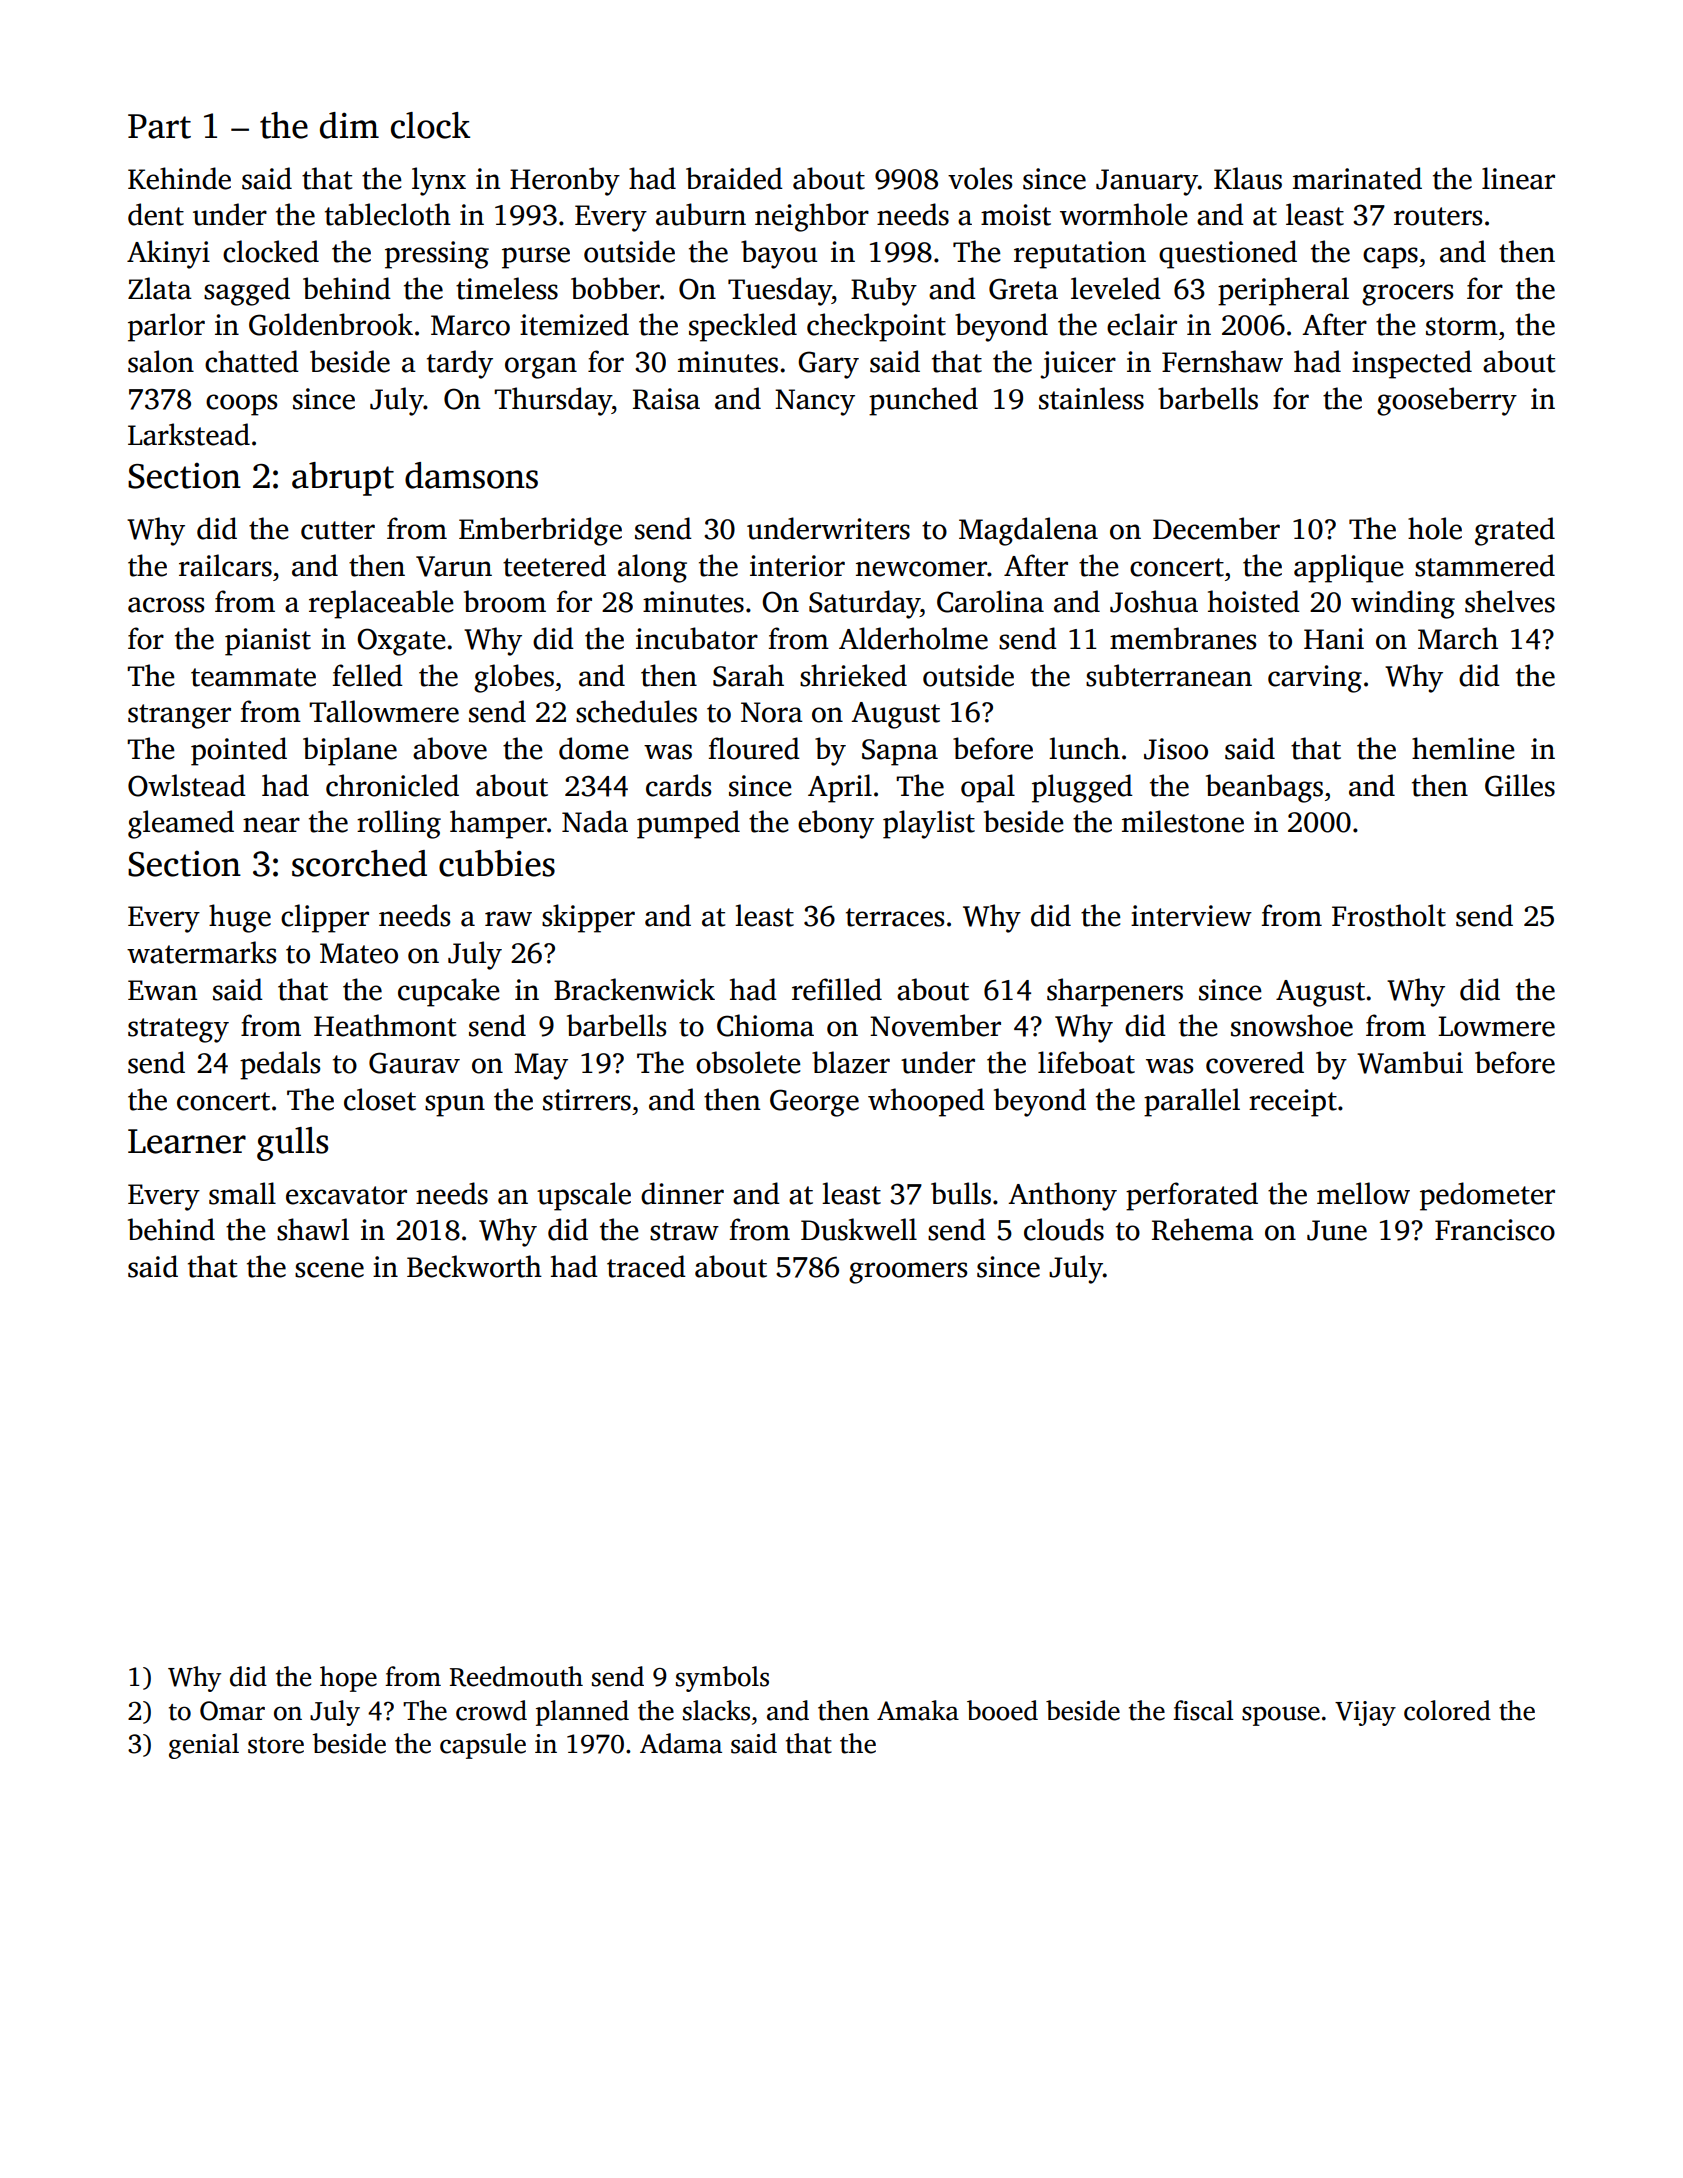  I want to click on crowd, so click(491, 1710).
